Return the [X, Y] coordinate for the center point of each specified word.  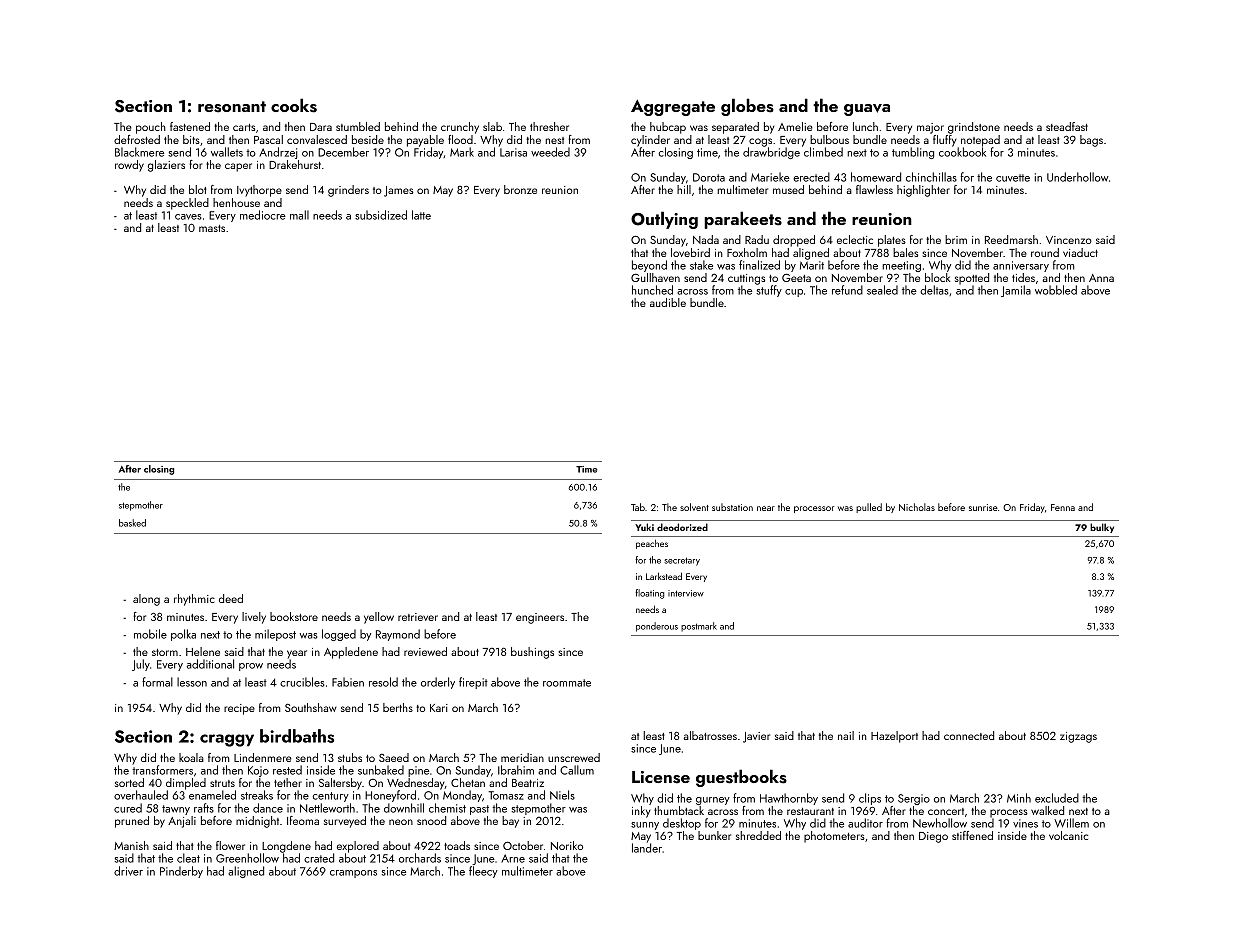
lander [647, 848]
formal [157, 682]
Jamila [1016, 291]
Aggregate [673, 108]
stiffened [972, 835]
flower [230, 845]
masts [212, 228]
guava [867, 110]
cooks [294, 105]
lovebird [690, 252]
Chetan [468, 782]
